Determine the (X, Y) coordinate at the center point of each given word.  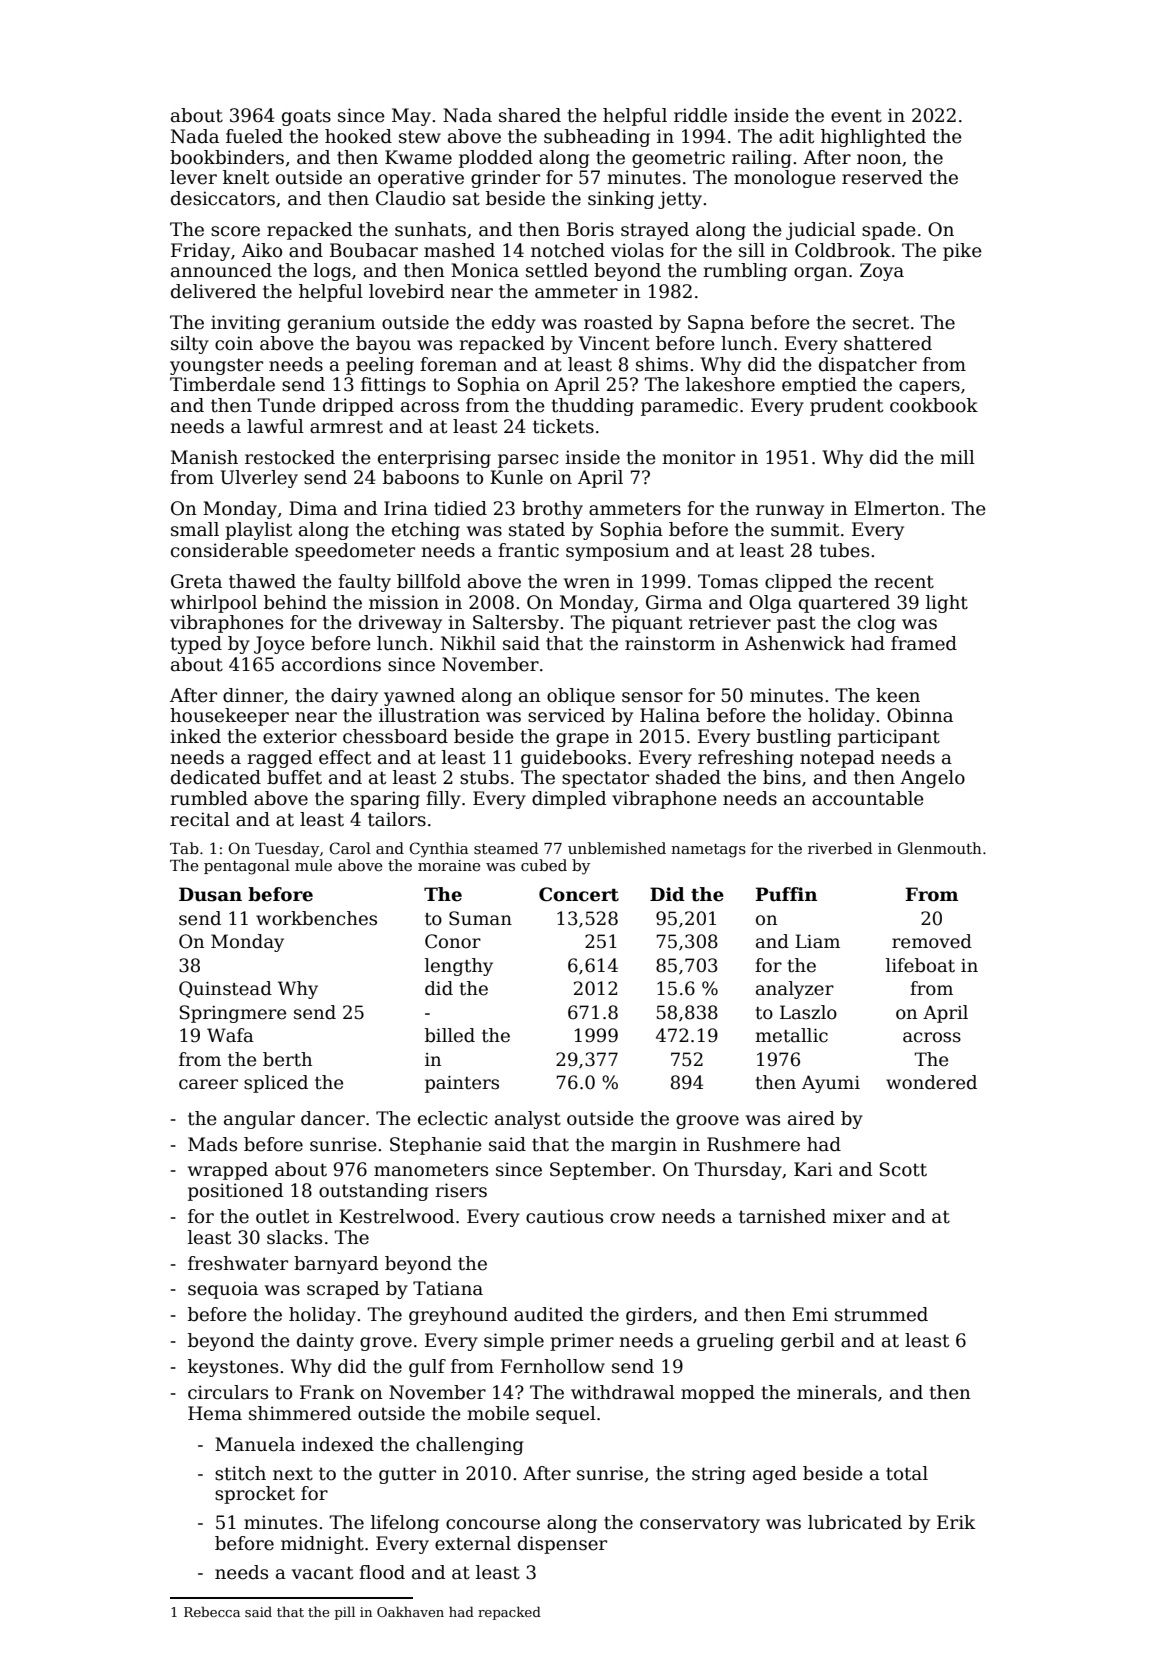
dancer (333, 1118)
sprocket (255, 1495)
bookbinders (227, 157)
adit (796, 136)
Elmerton (897, 508)
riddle (700, 115)
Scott (903, 1169)
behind (295, 602)
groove (707, 1122)
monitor (698, 457)
